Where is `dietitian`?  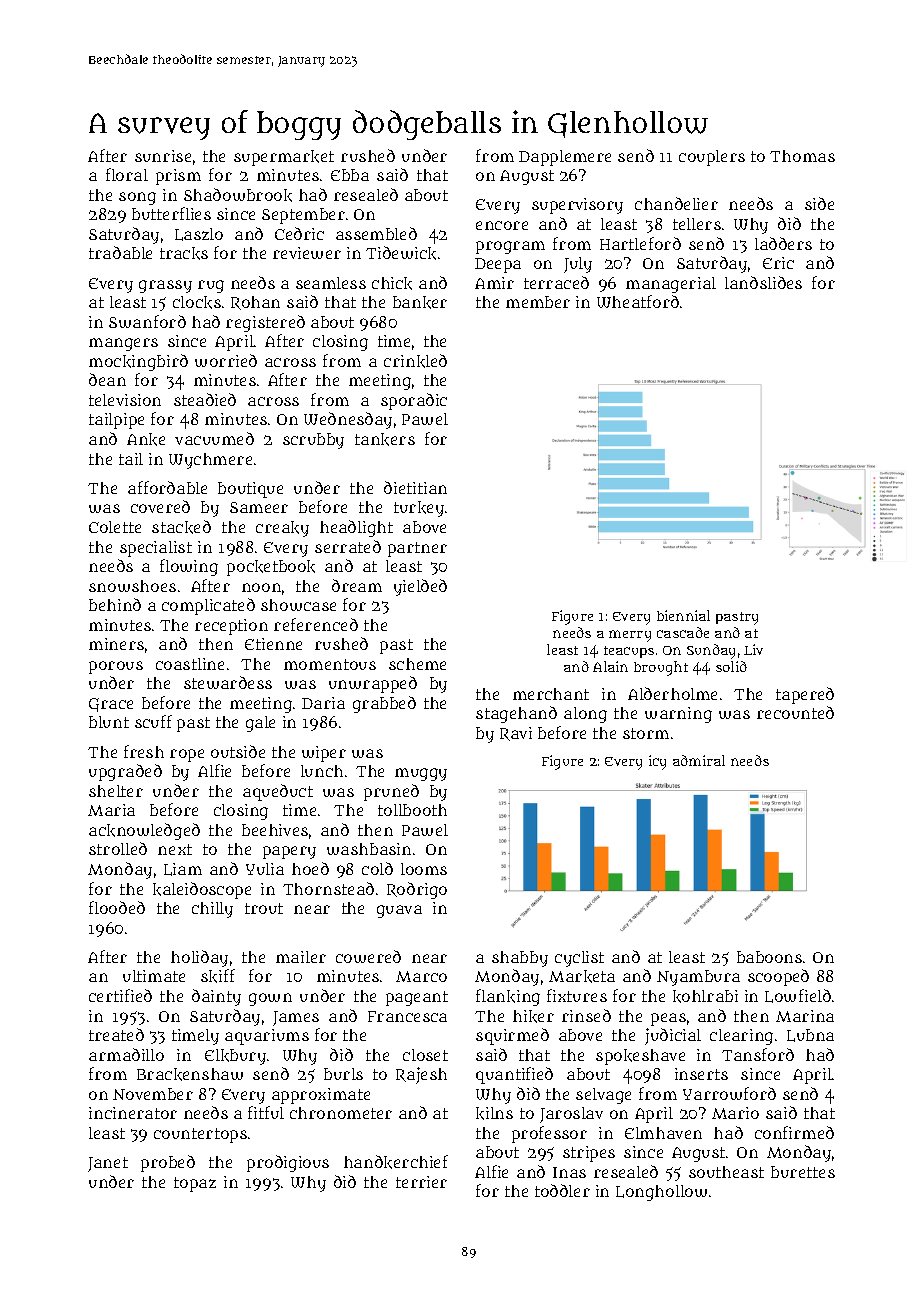 dietitian is located at coordinates (415, 487).
